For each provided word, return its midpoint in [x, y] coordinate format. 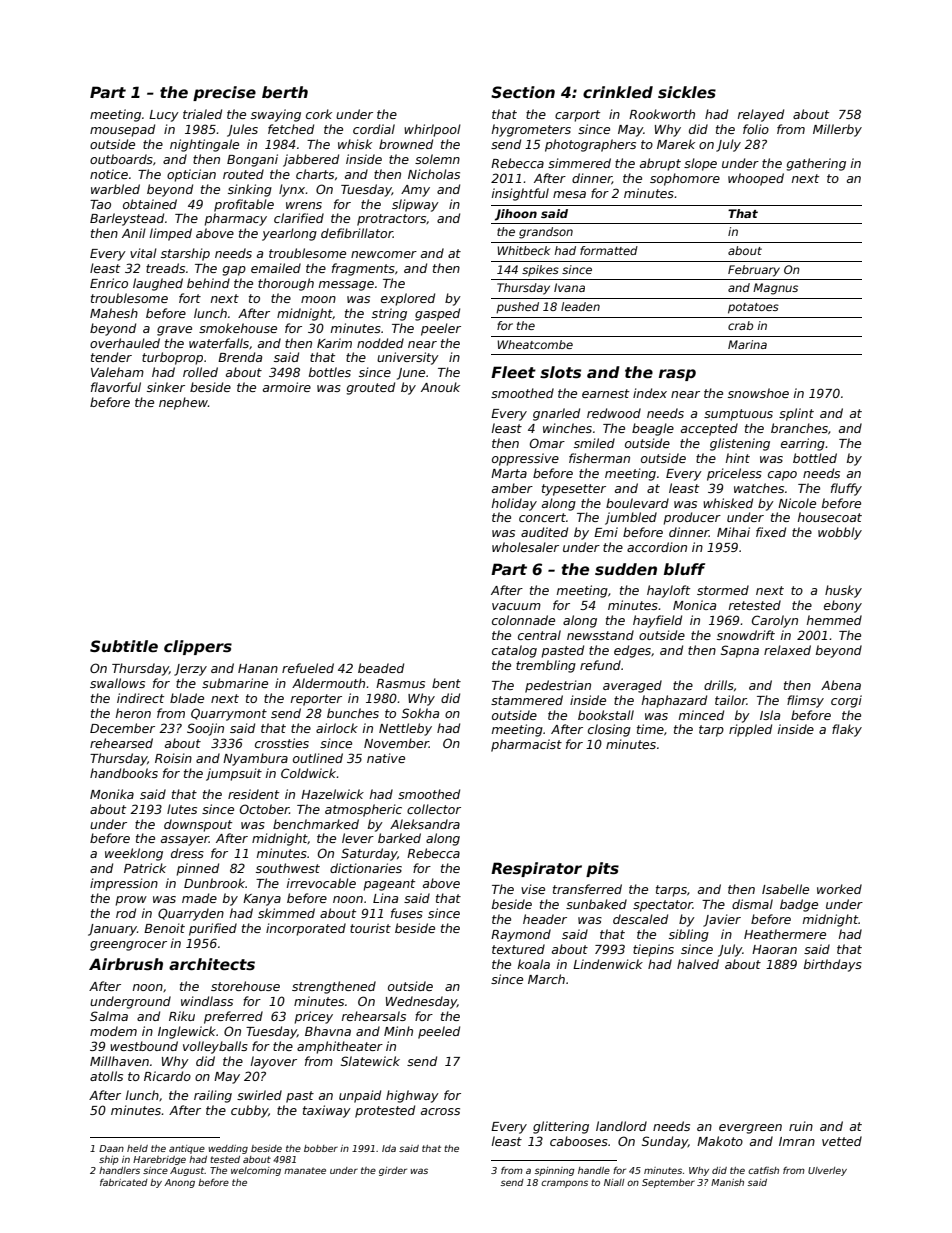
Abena [841, 685]
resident [253, 794]
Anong [179, 1183]
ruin [801, 1126]
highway [412, 1096]
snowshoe [758, 393]
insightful [520, 194]
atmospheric [363, 810]
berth [285, 92]
